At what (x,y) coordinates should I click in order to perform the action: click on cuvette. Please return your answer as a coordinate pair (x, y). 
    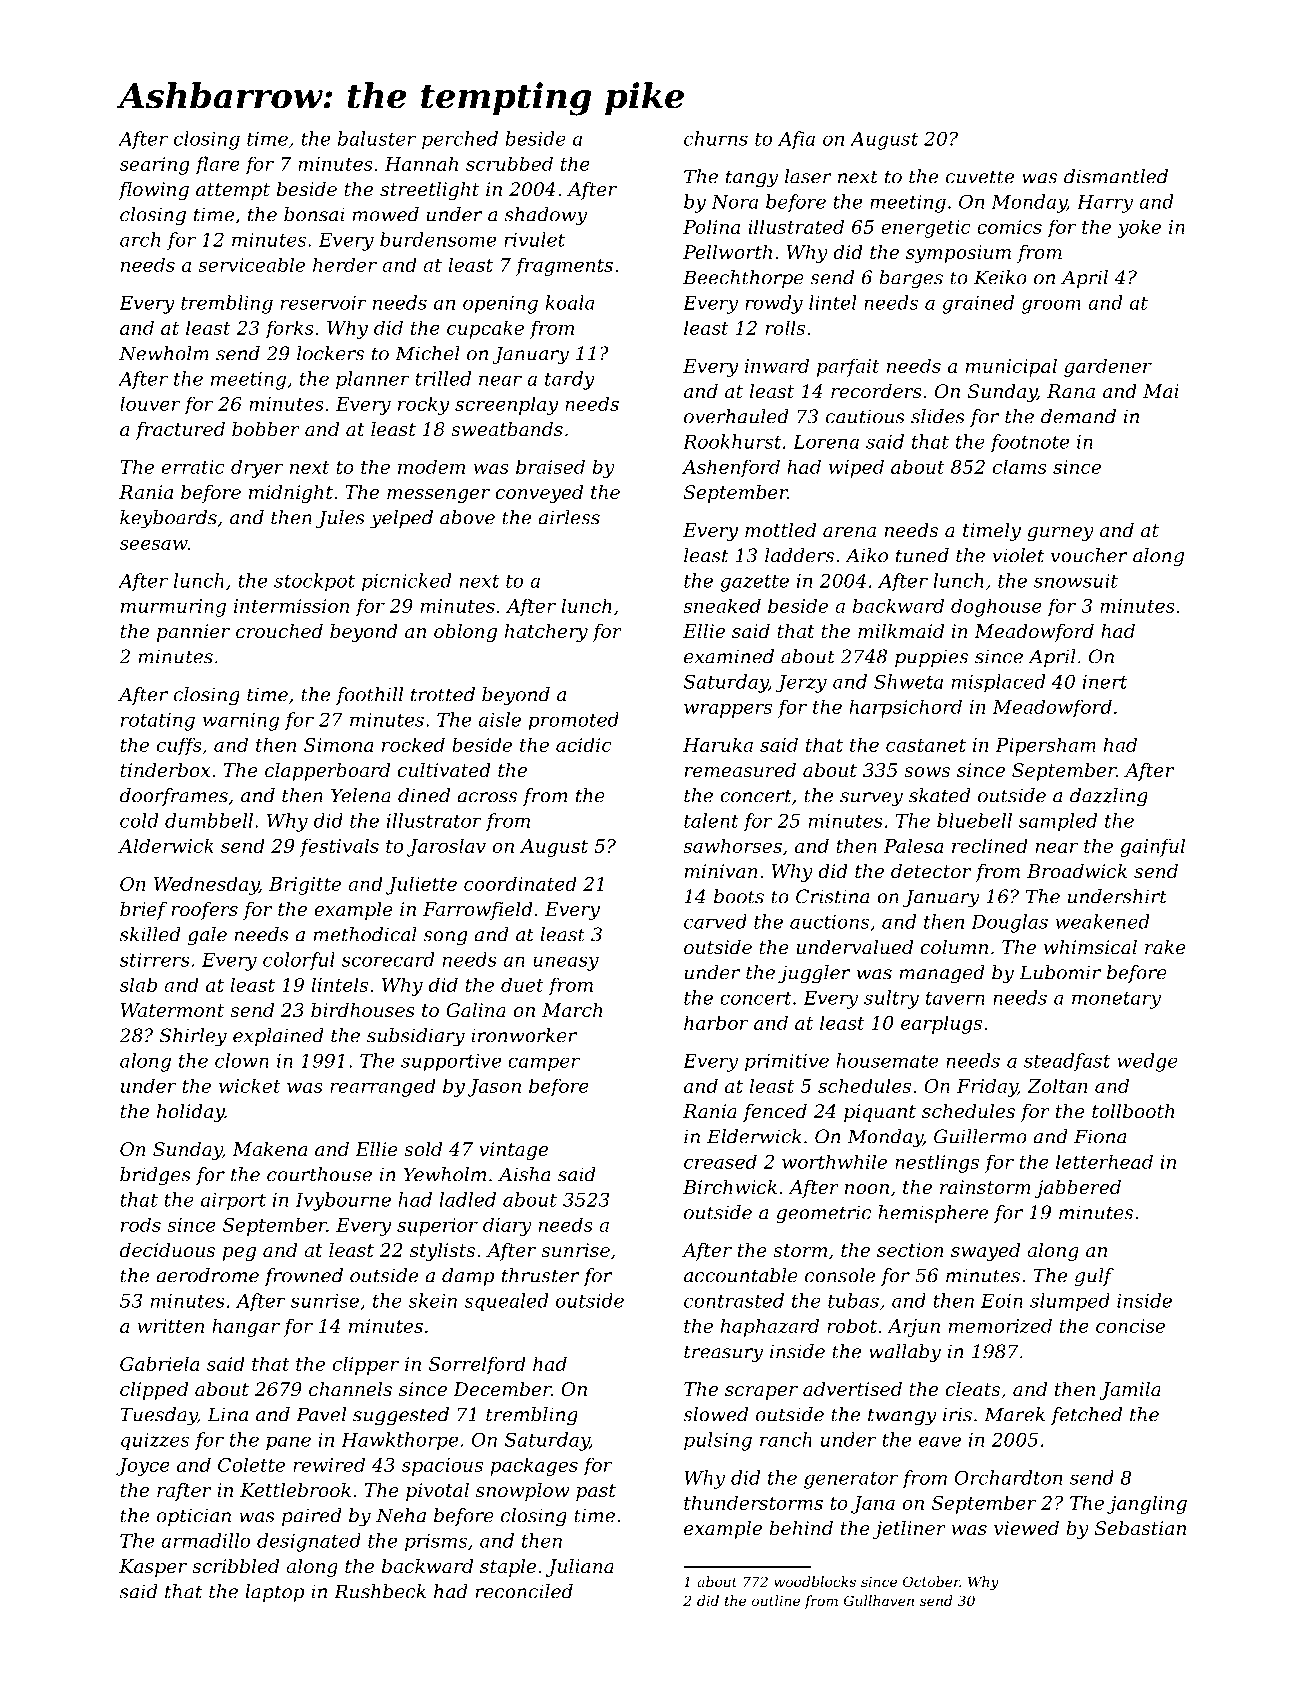
    Looking at the image, I should click on (980, 177).
